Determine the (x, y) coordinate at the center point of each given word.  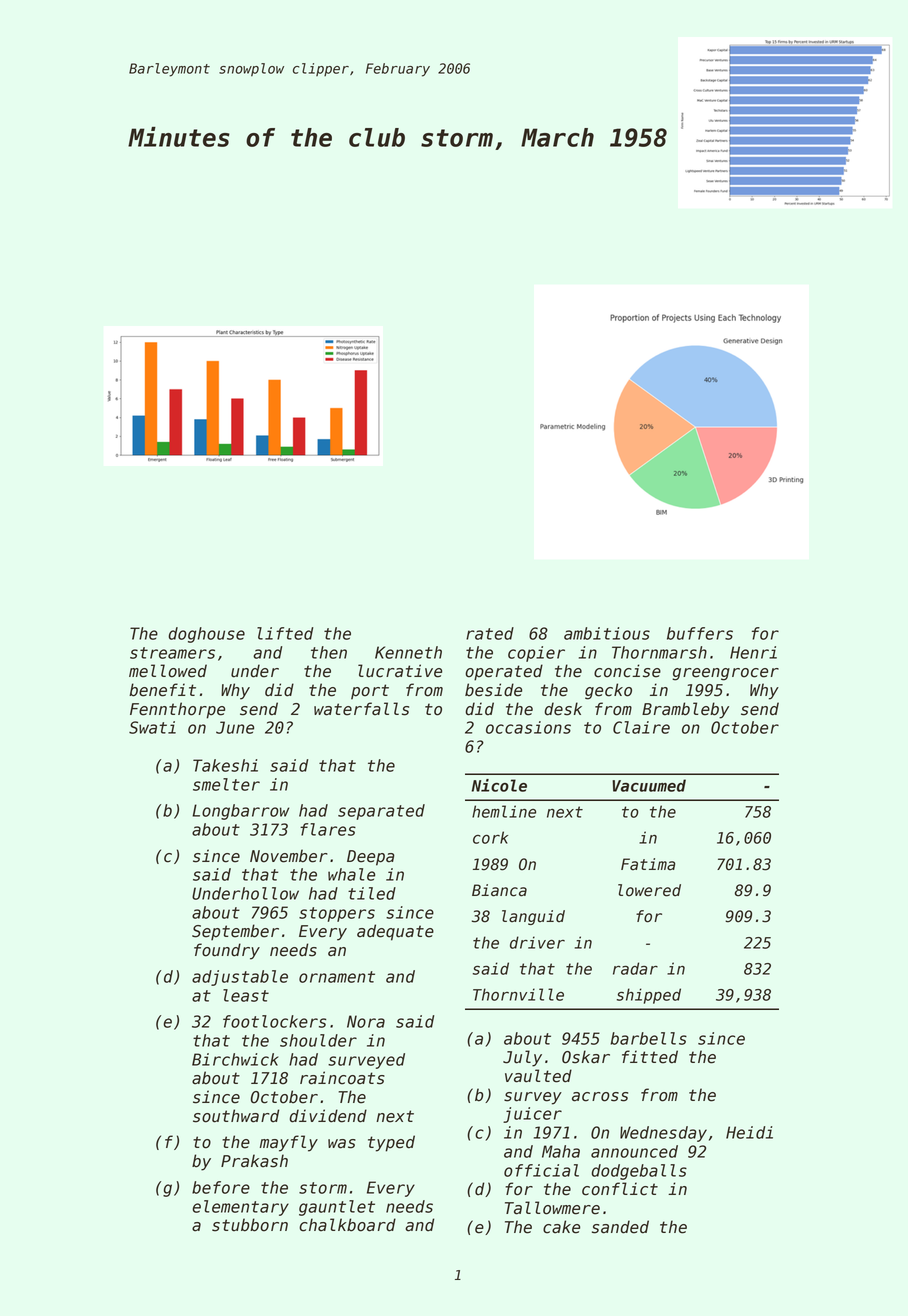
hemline (504, 811)
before (221, 1187)
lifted (285, 633)
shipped (649, 996)
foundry (227, 951)
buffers (700, 633)
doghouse (206, 635)
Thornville (518, 994)
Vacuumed (649, 785)
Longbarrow (240, 812)
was (342, 1144)
